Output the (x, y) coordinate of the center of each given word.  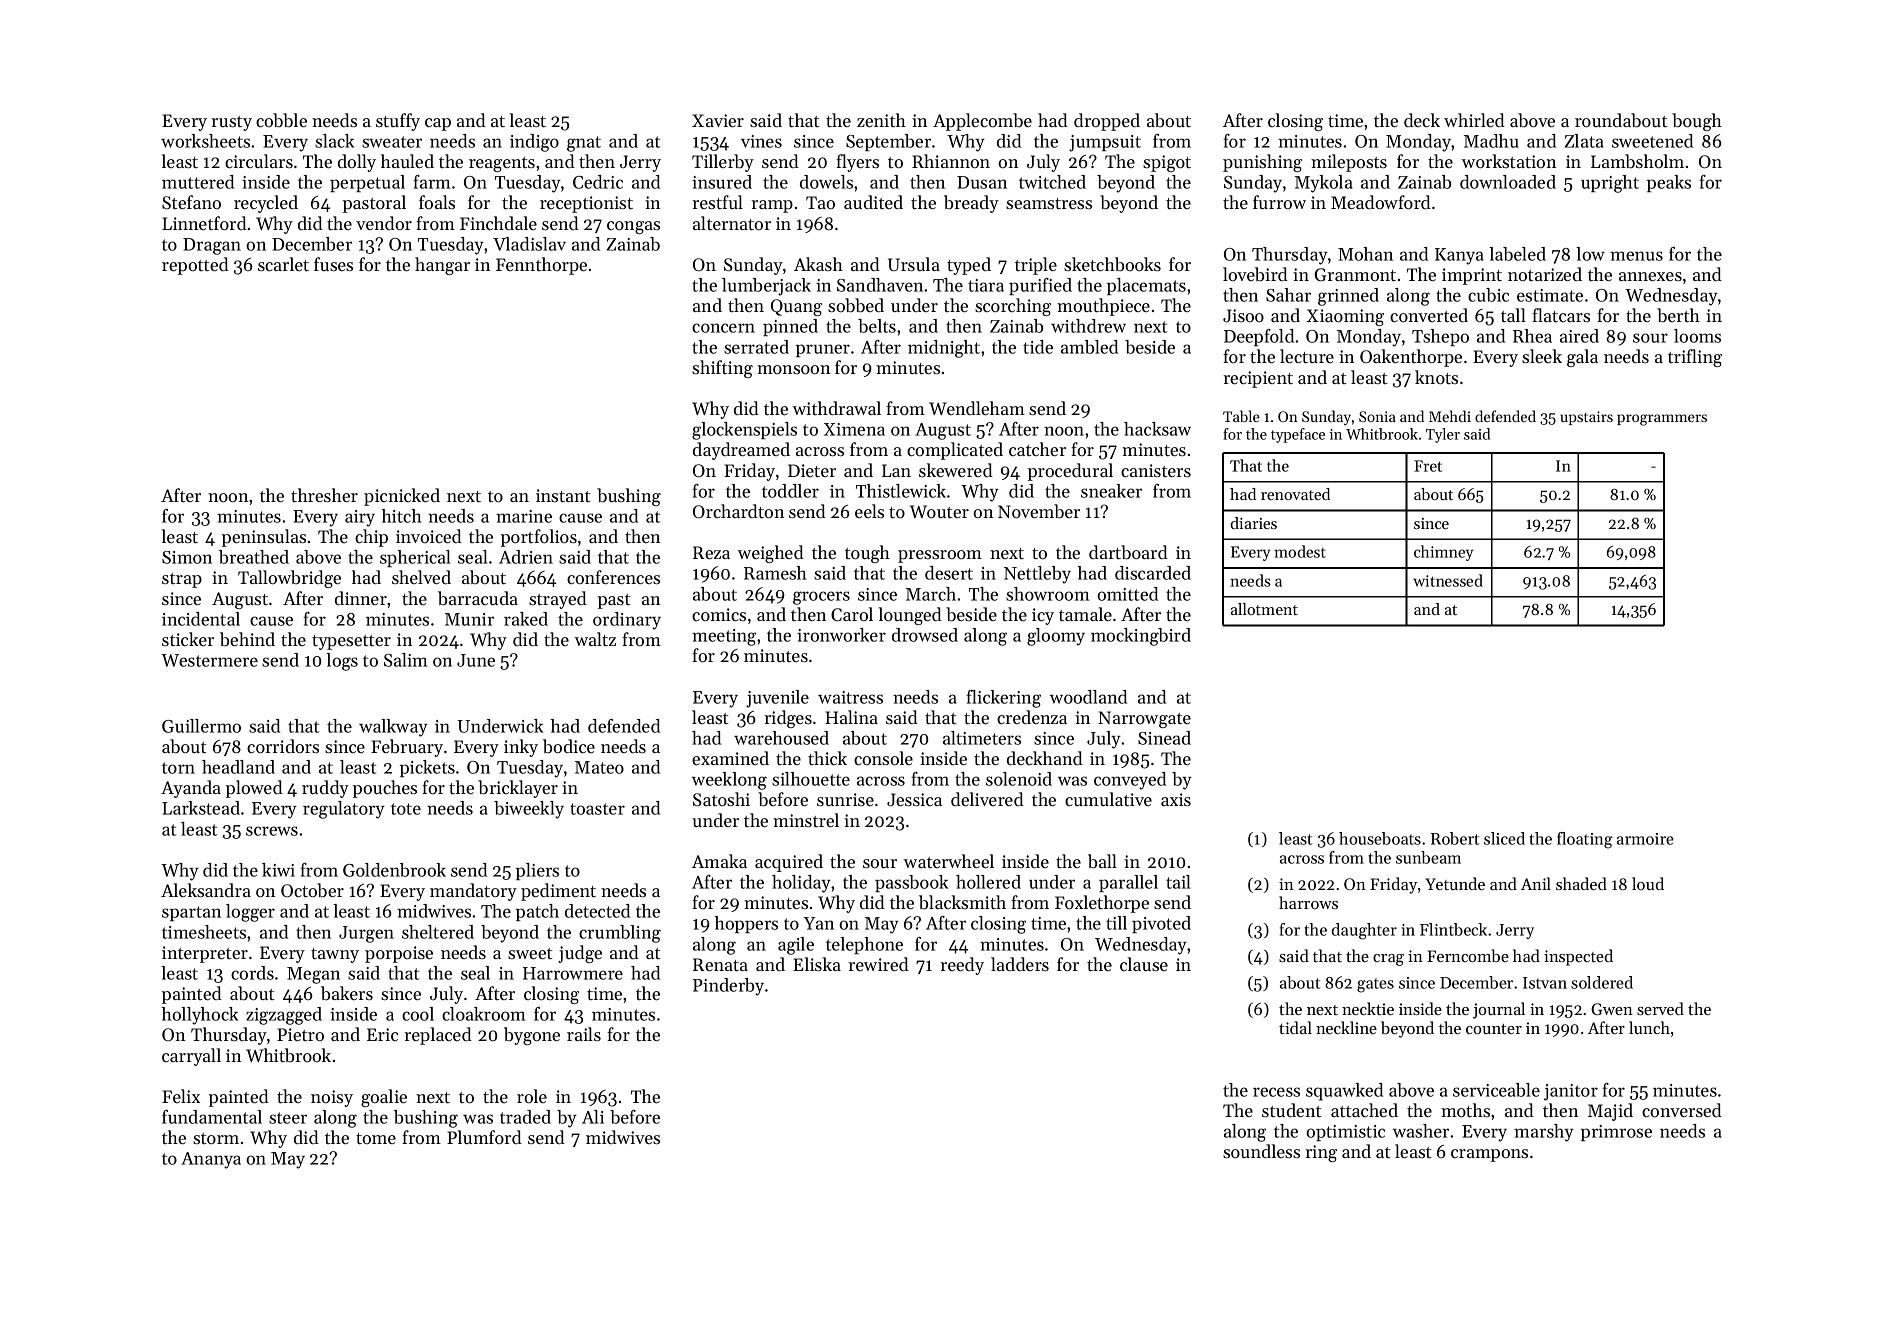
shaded (1581, 883)
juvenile (777, 699)
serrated (756, 347)
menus (1636, 256)
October (312, 890)
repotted (195, 266)
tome (376, 1138)
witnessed (1448, 580)
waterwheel (948, 861)
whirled (1474, 120)
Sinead (1164, 738)
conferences (613, 577)
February (407, 748)
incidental (201, 619)
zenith (881, 120)
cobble (281, 120)
